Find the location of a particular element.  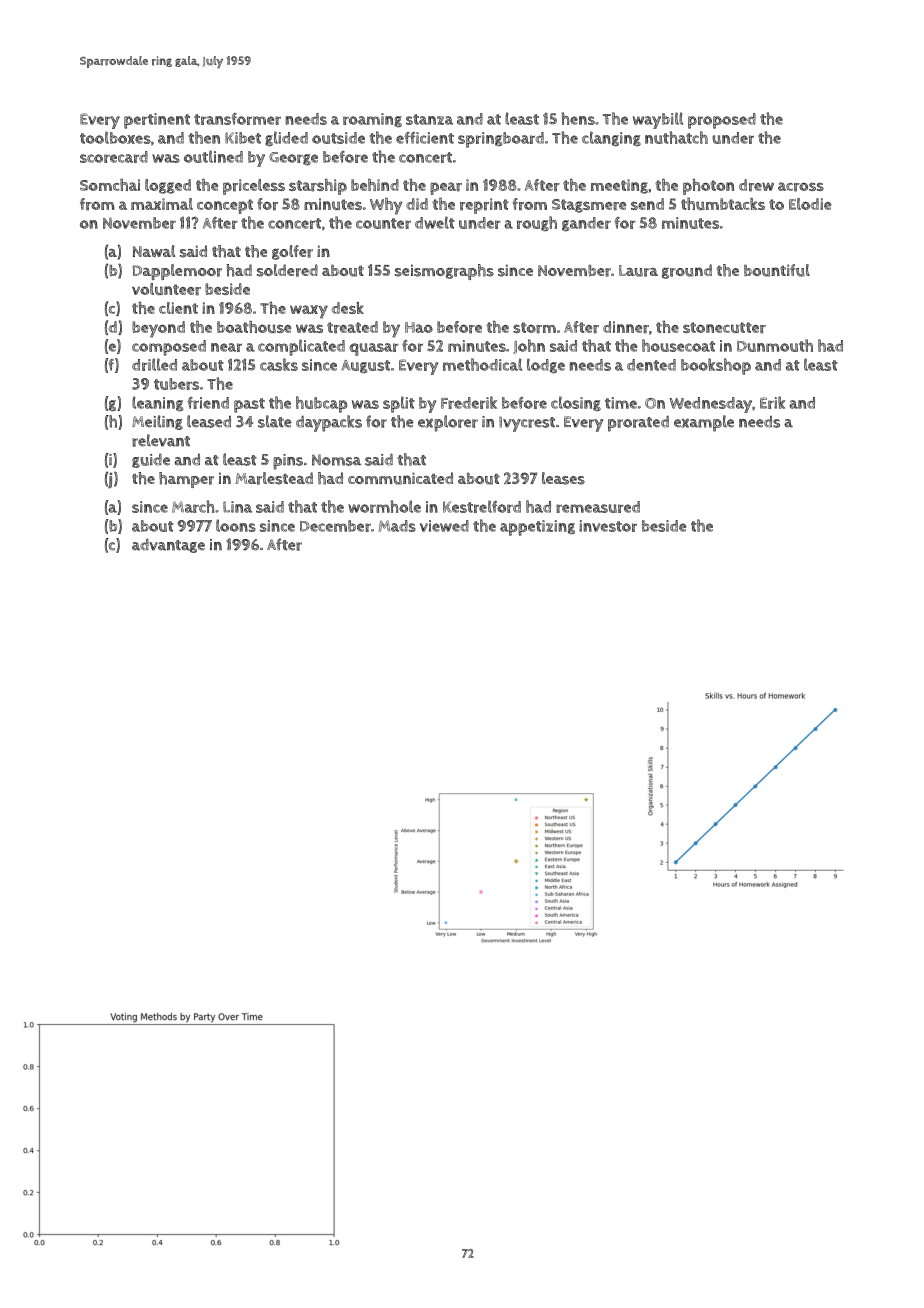

proposed is located at coordinates (722, 121).
